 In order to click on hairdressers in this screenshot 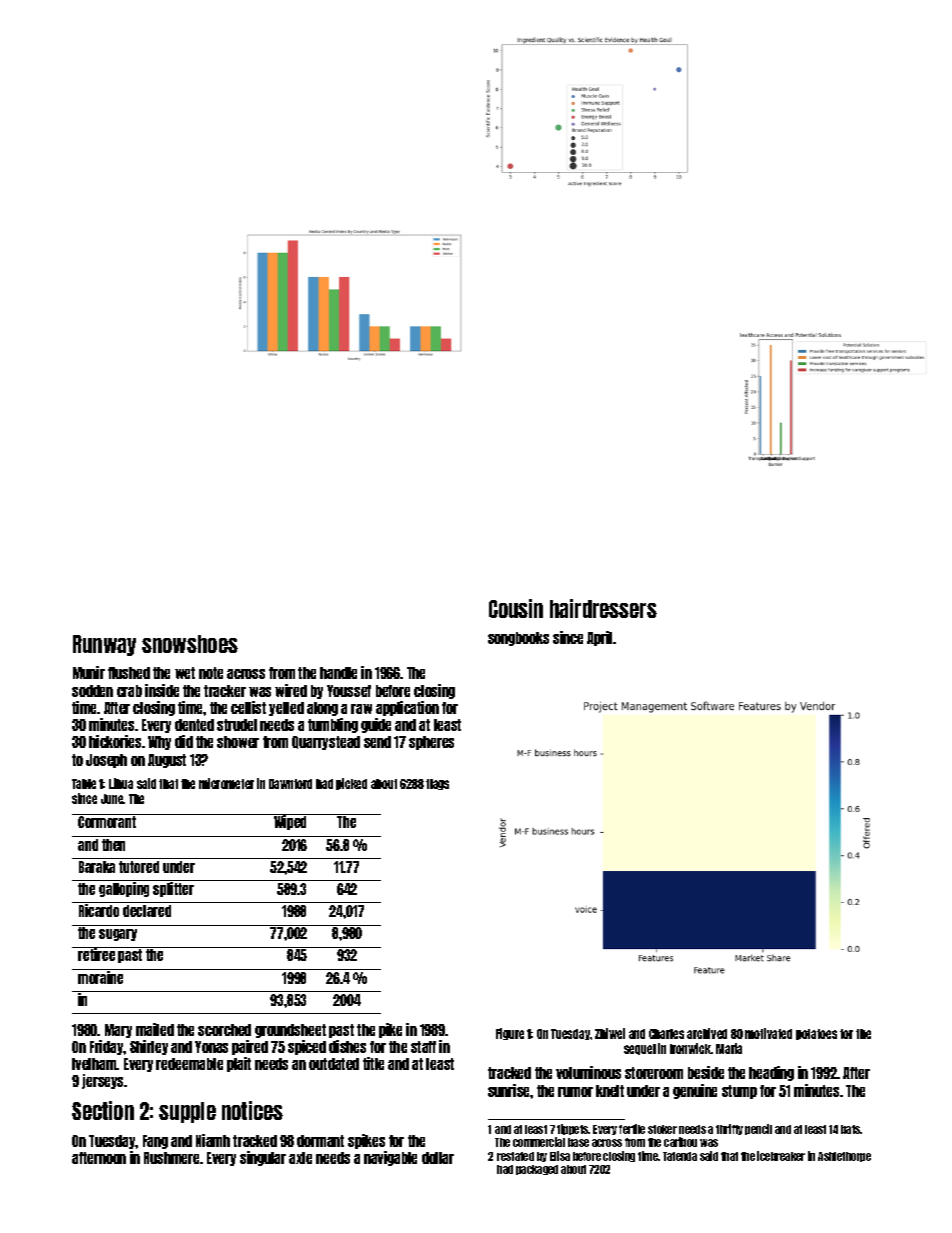, I will do `click(603, 608)`.
